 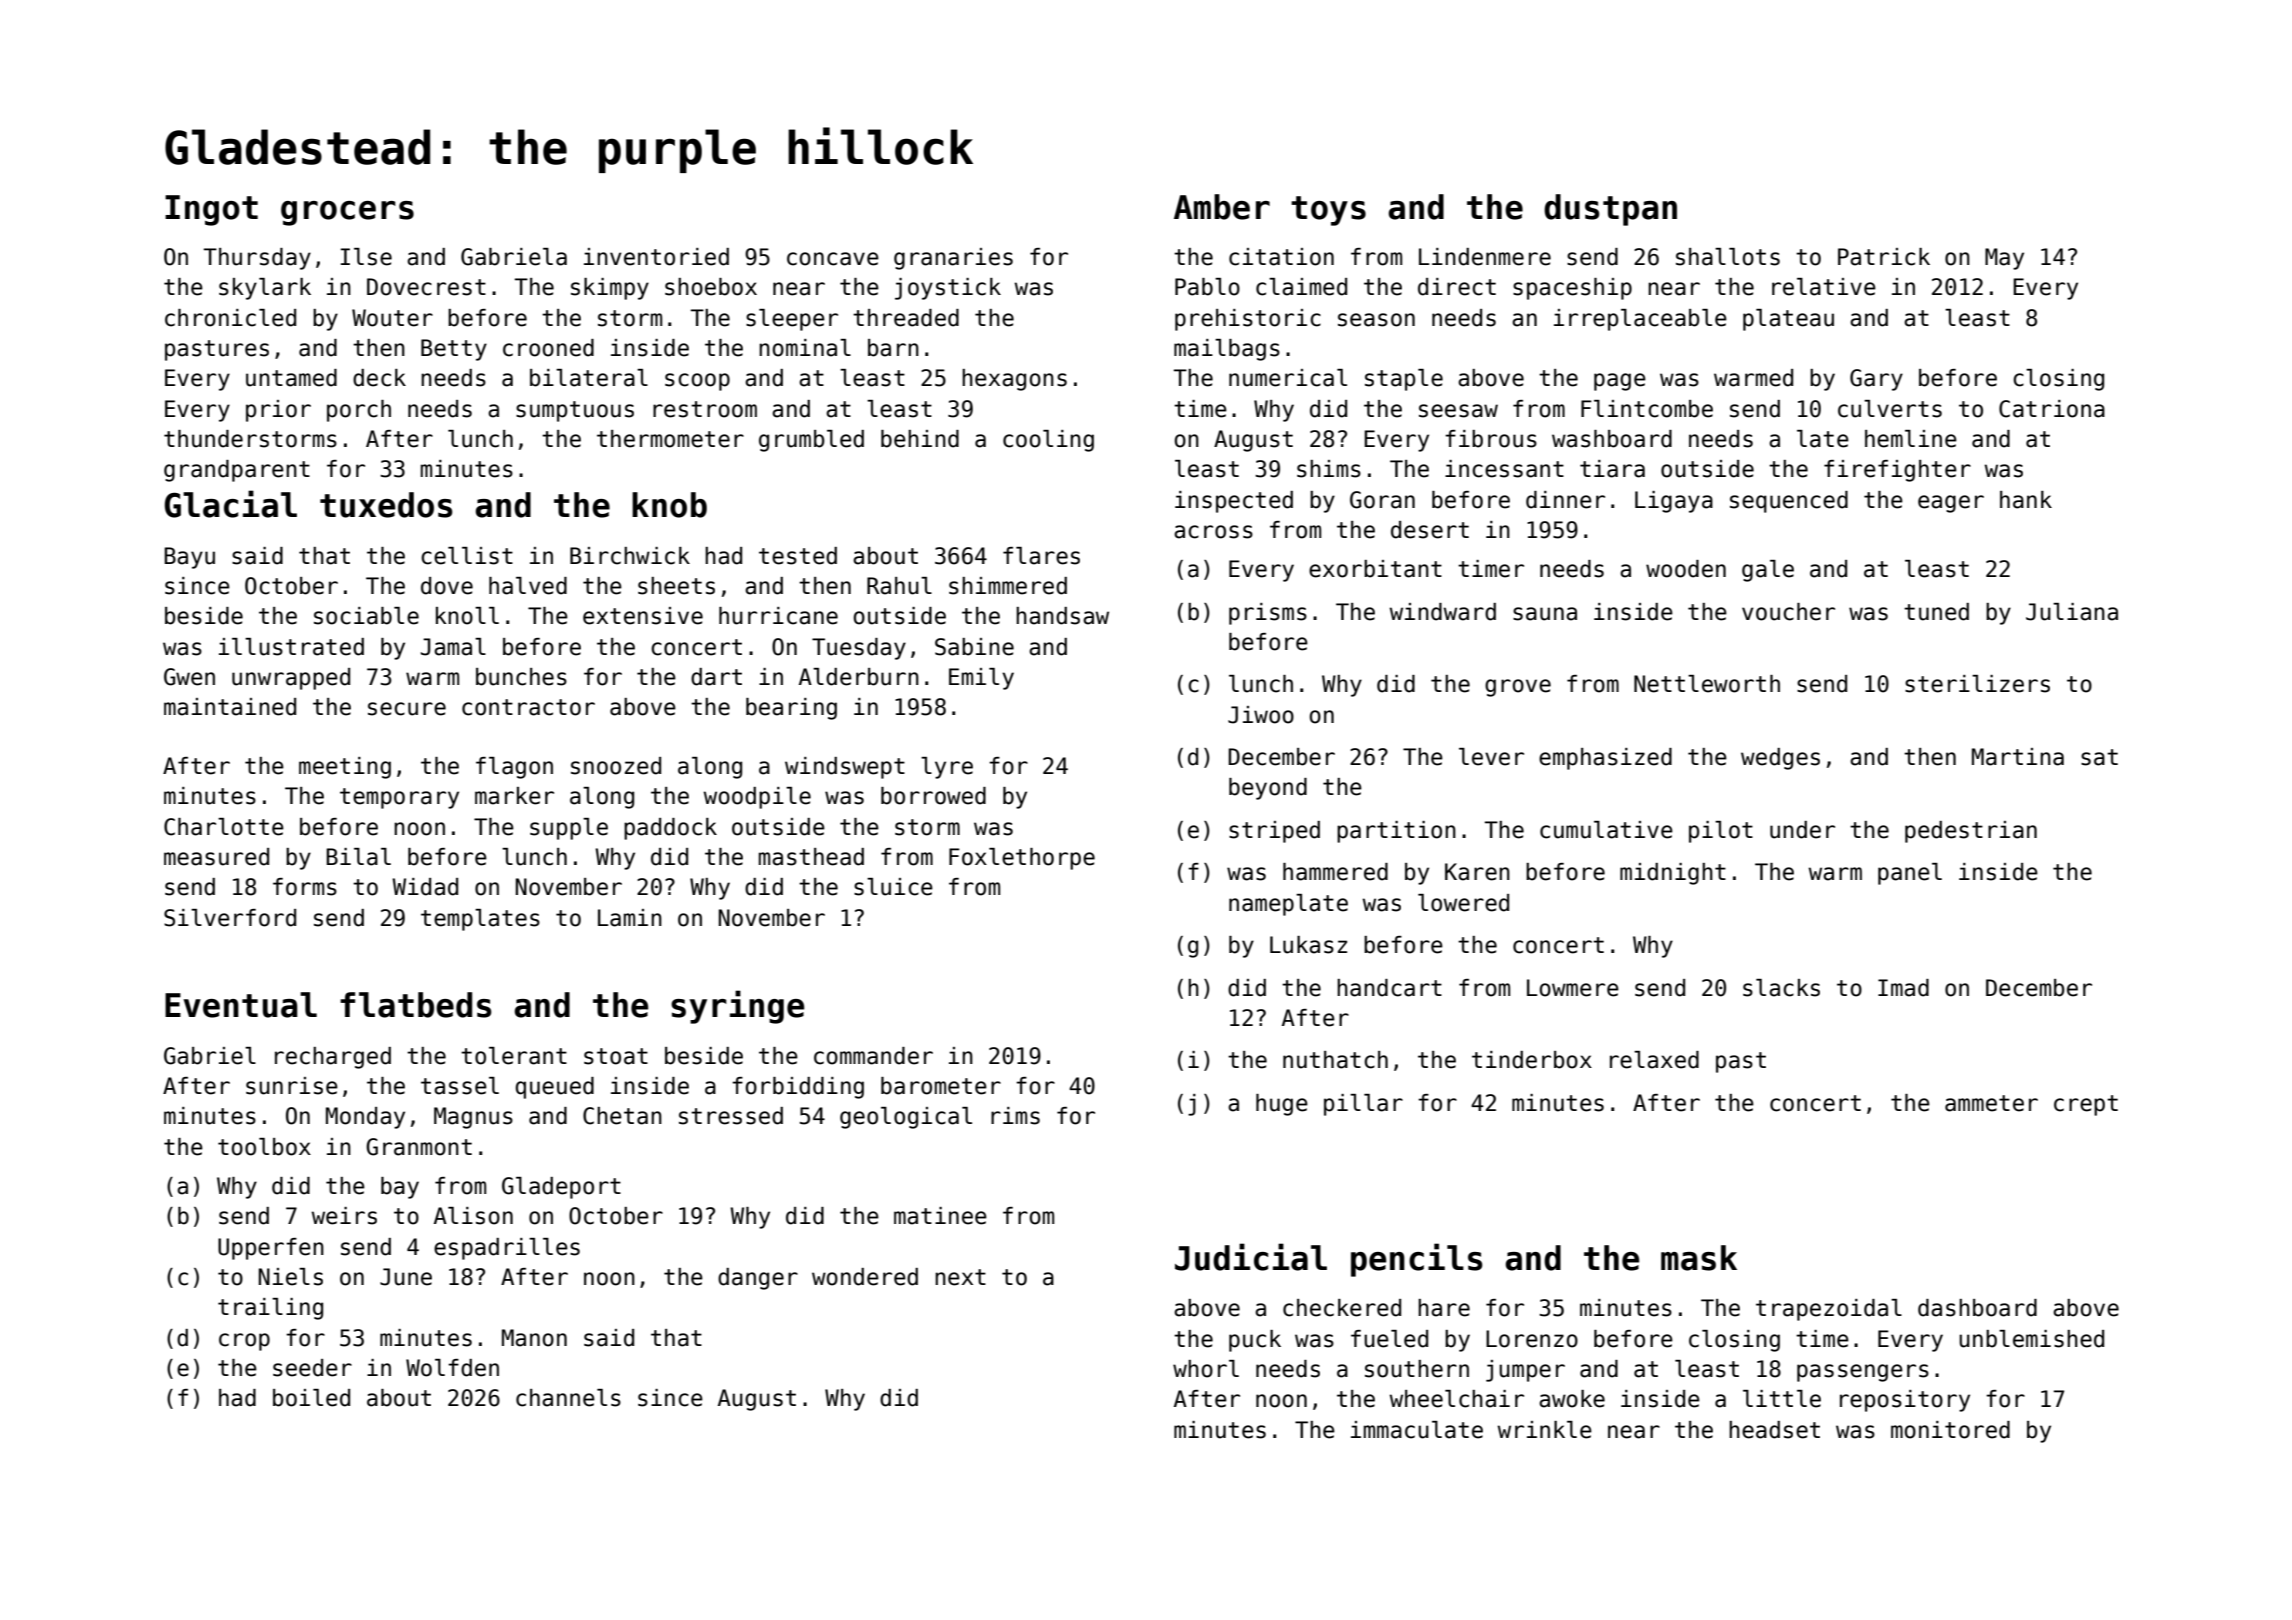 What do you see at coordinates (2004, 259) in the document?
I see `May` at bounding box center [2004, 259].
